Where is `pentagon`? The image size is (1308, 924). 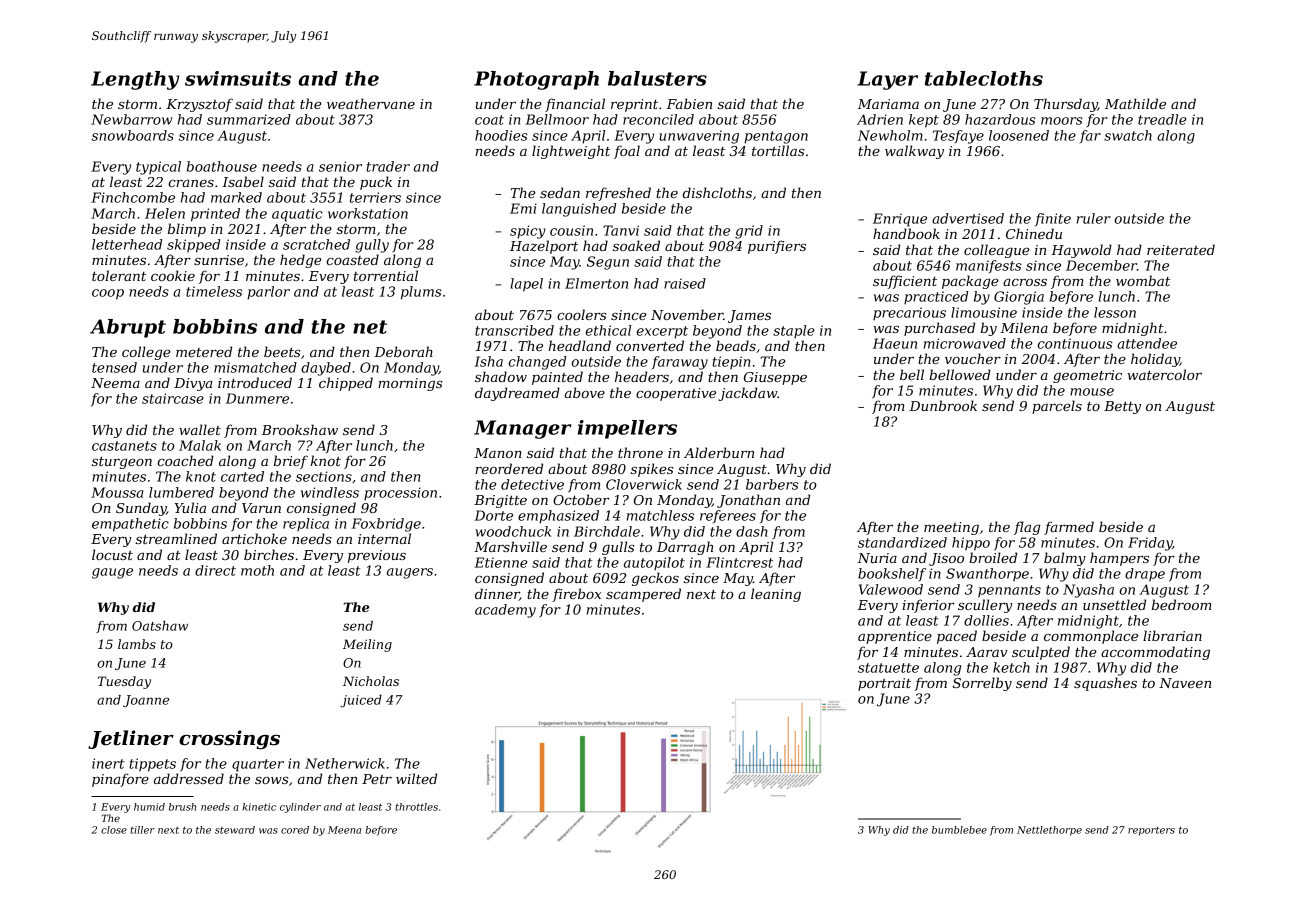
pentagon is located at coordinates (776, 137).
